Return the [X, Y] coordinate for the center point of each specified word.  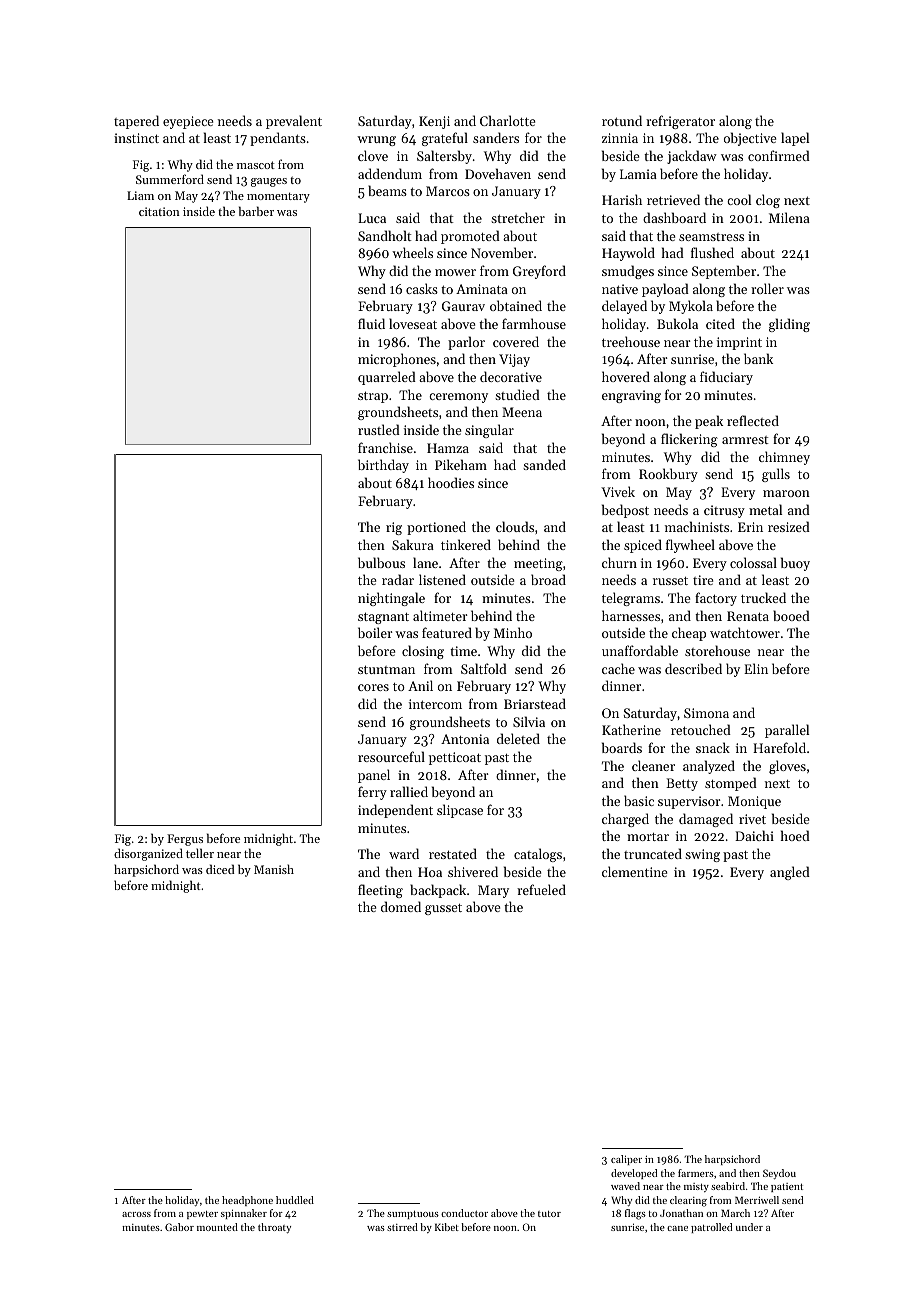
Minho [513, 632]
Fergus [185, 840]
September [724, 272]
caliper [626, 1160]
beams [387, 190]
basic [639, 800]
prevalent [294, 122]
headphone [247, 1201]
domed [401, 906]
